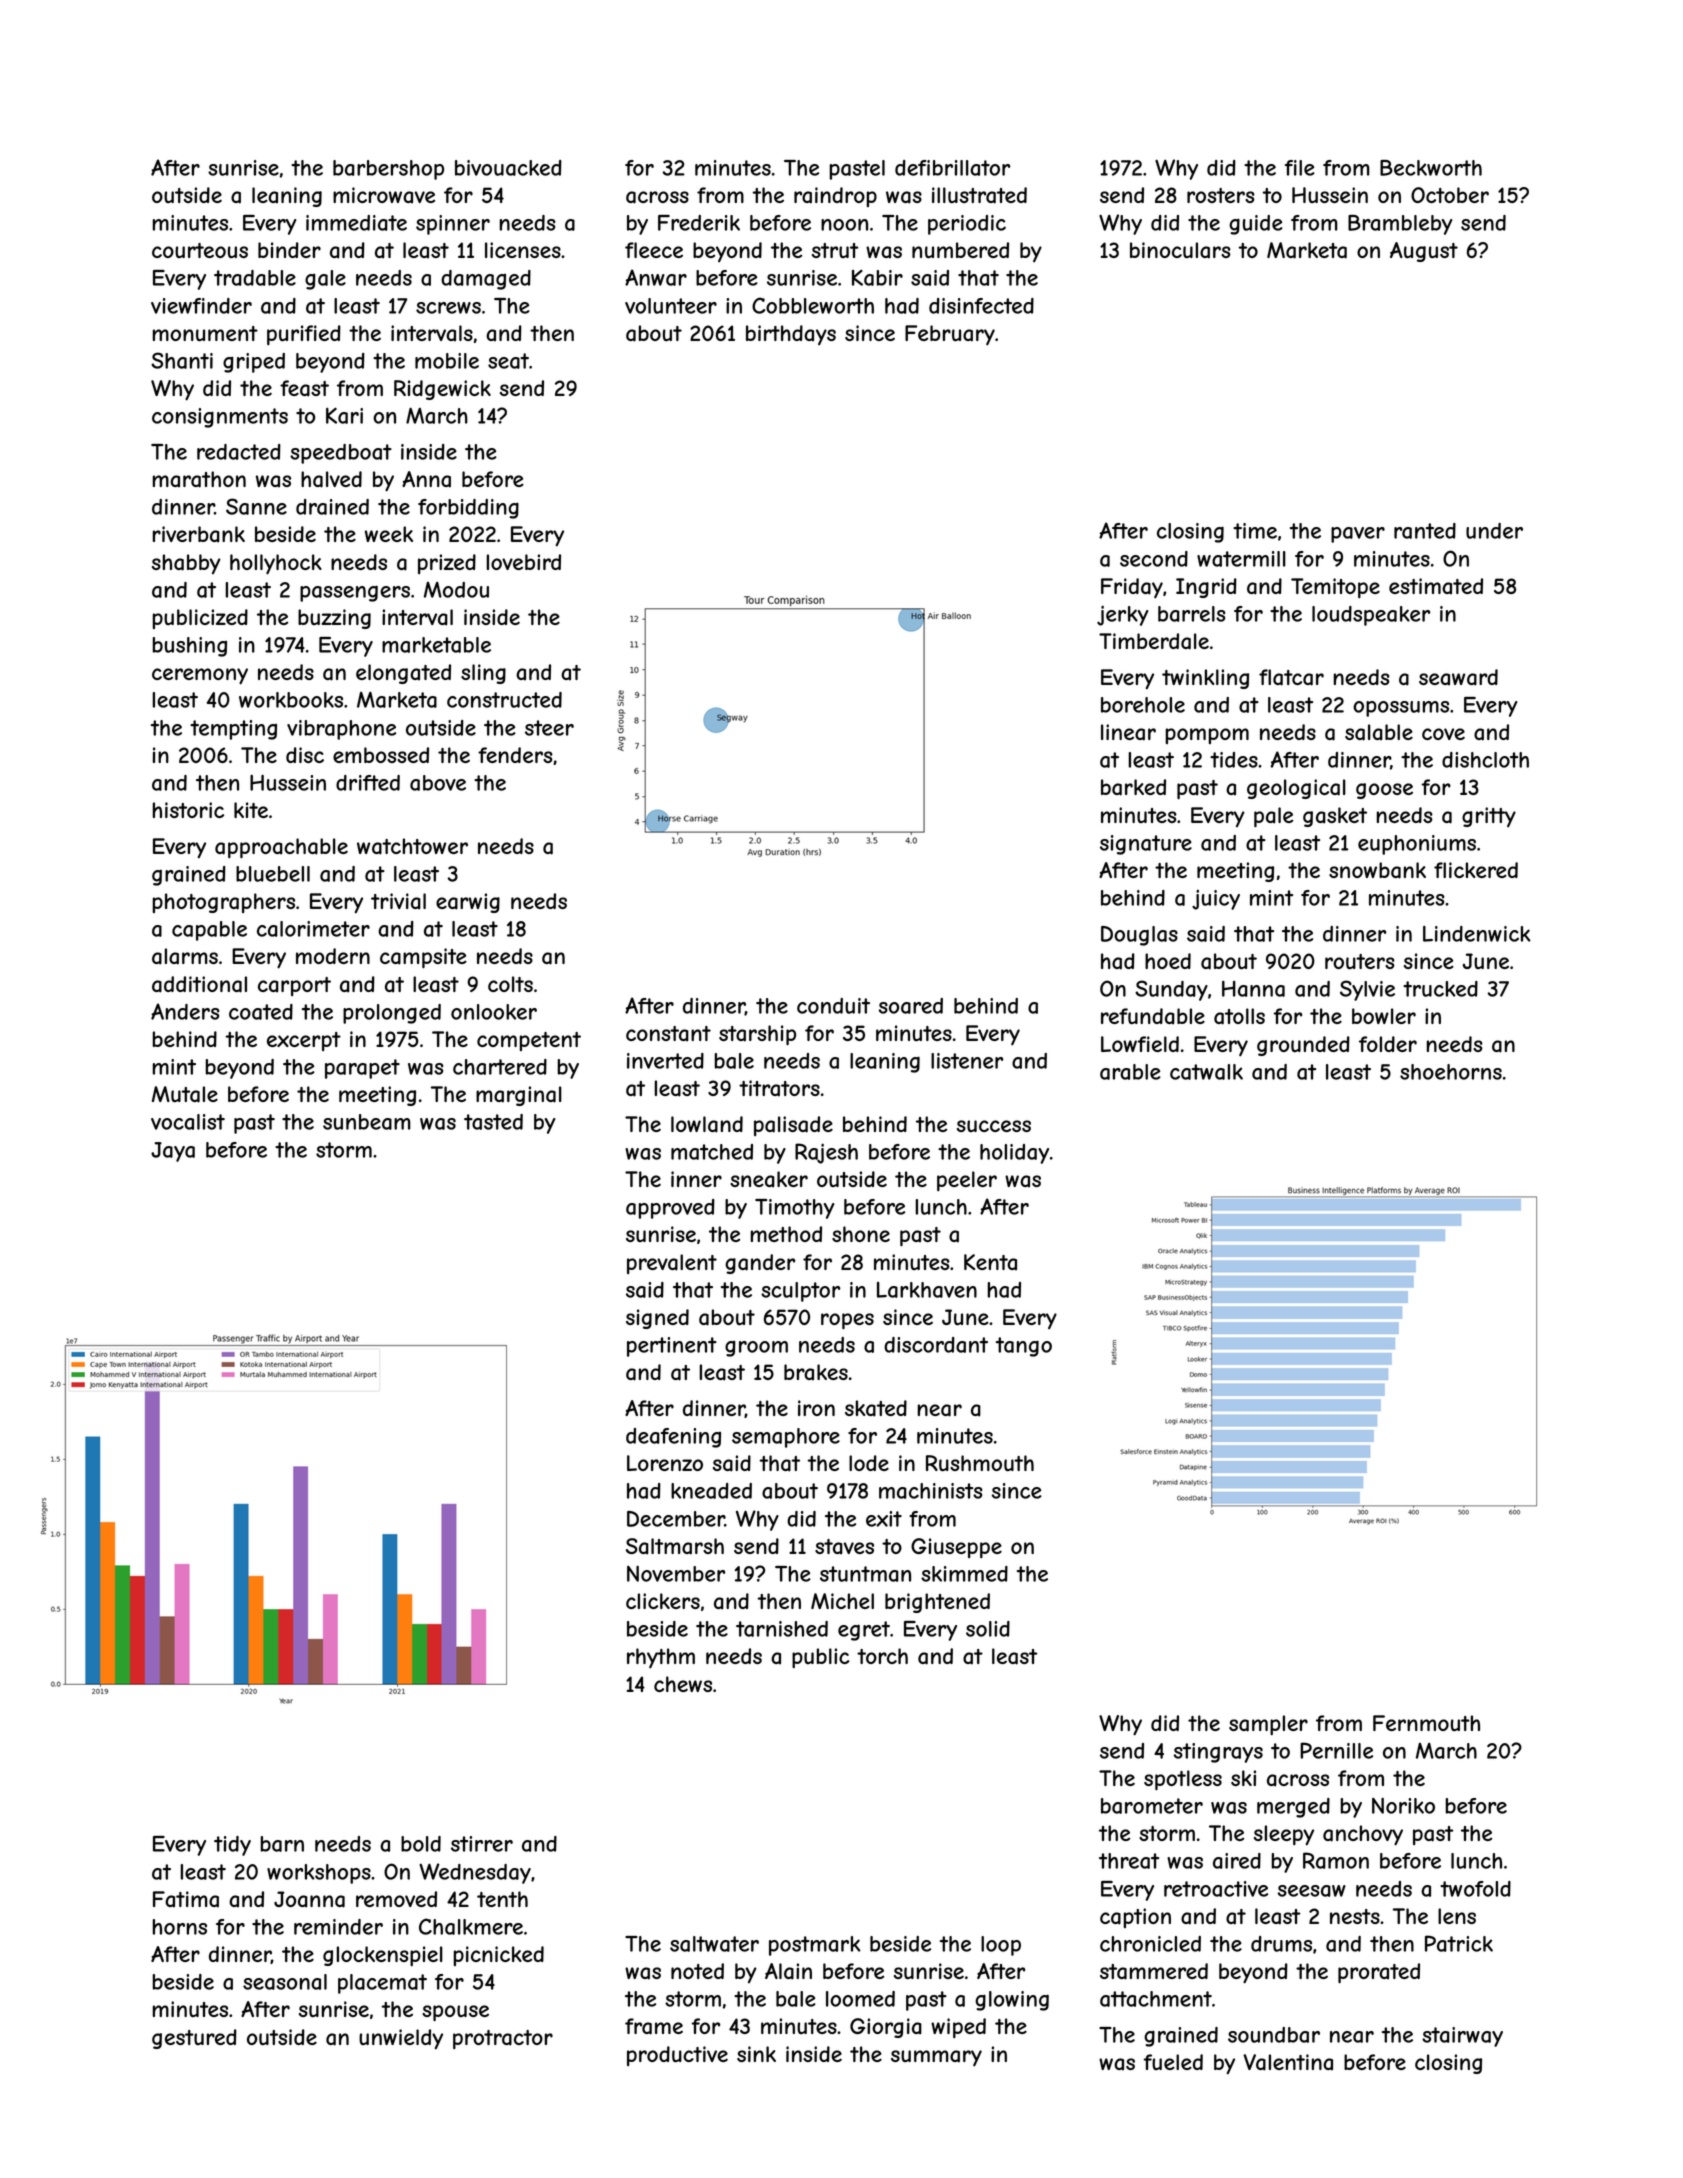  Describe the element at coordinates (833, 1006) in the screenshot. I see `conduit` at that location.
